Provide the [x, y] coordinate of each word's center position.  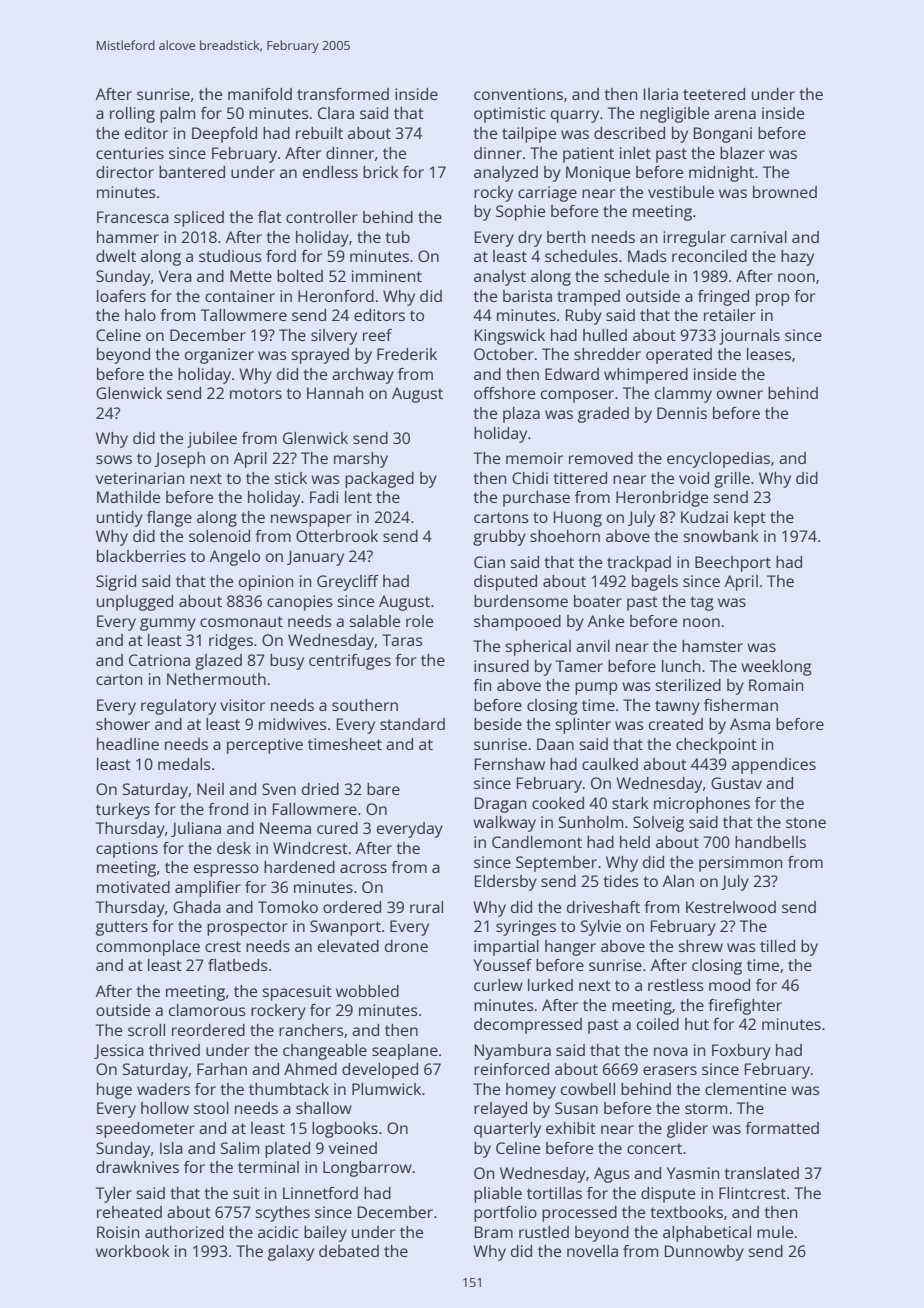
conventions [518, 94]
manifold [260, 94]
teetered [714, 94]
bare [383, 789]
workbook [133, 1251]
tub [397, 237]
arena [735, 114]
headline [128, 744]
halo [140, 315]
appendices [774, 766]
